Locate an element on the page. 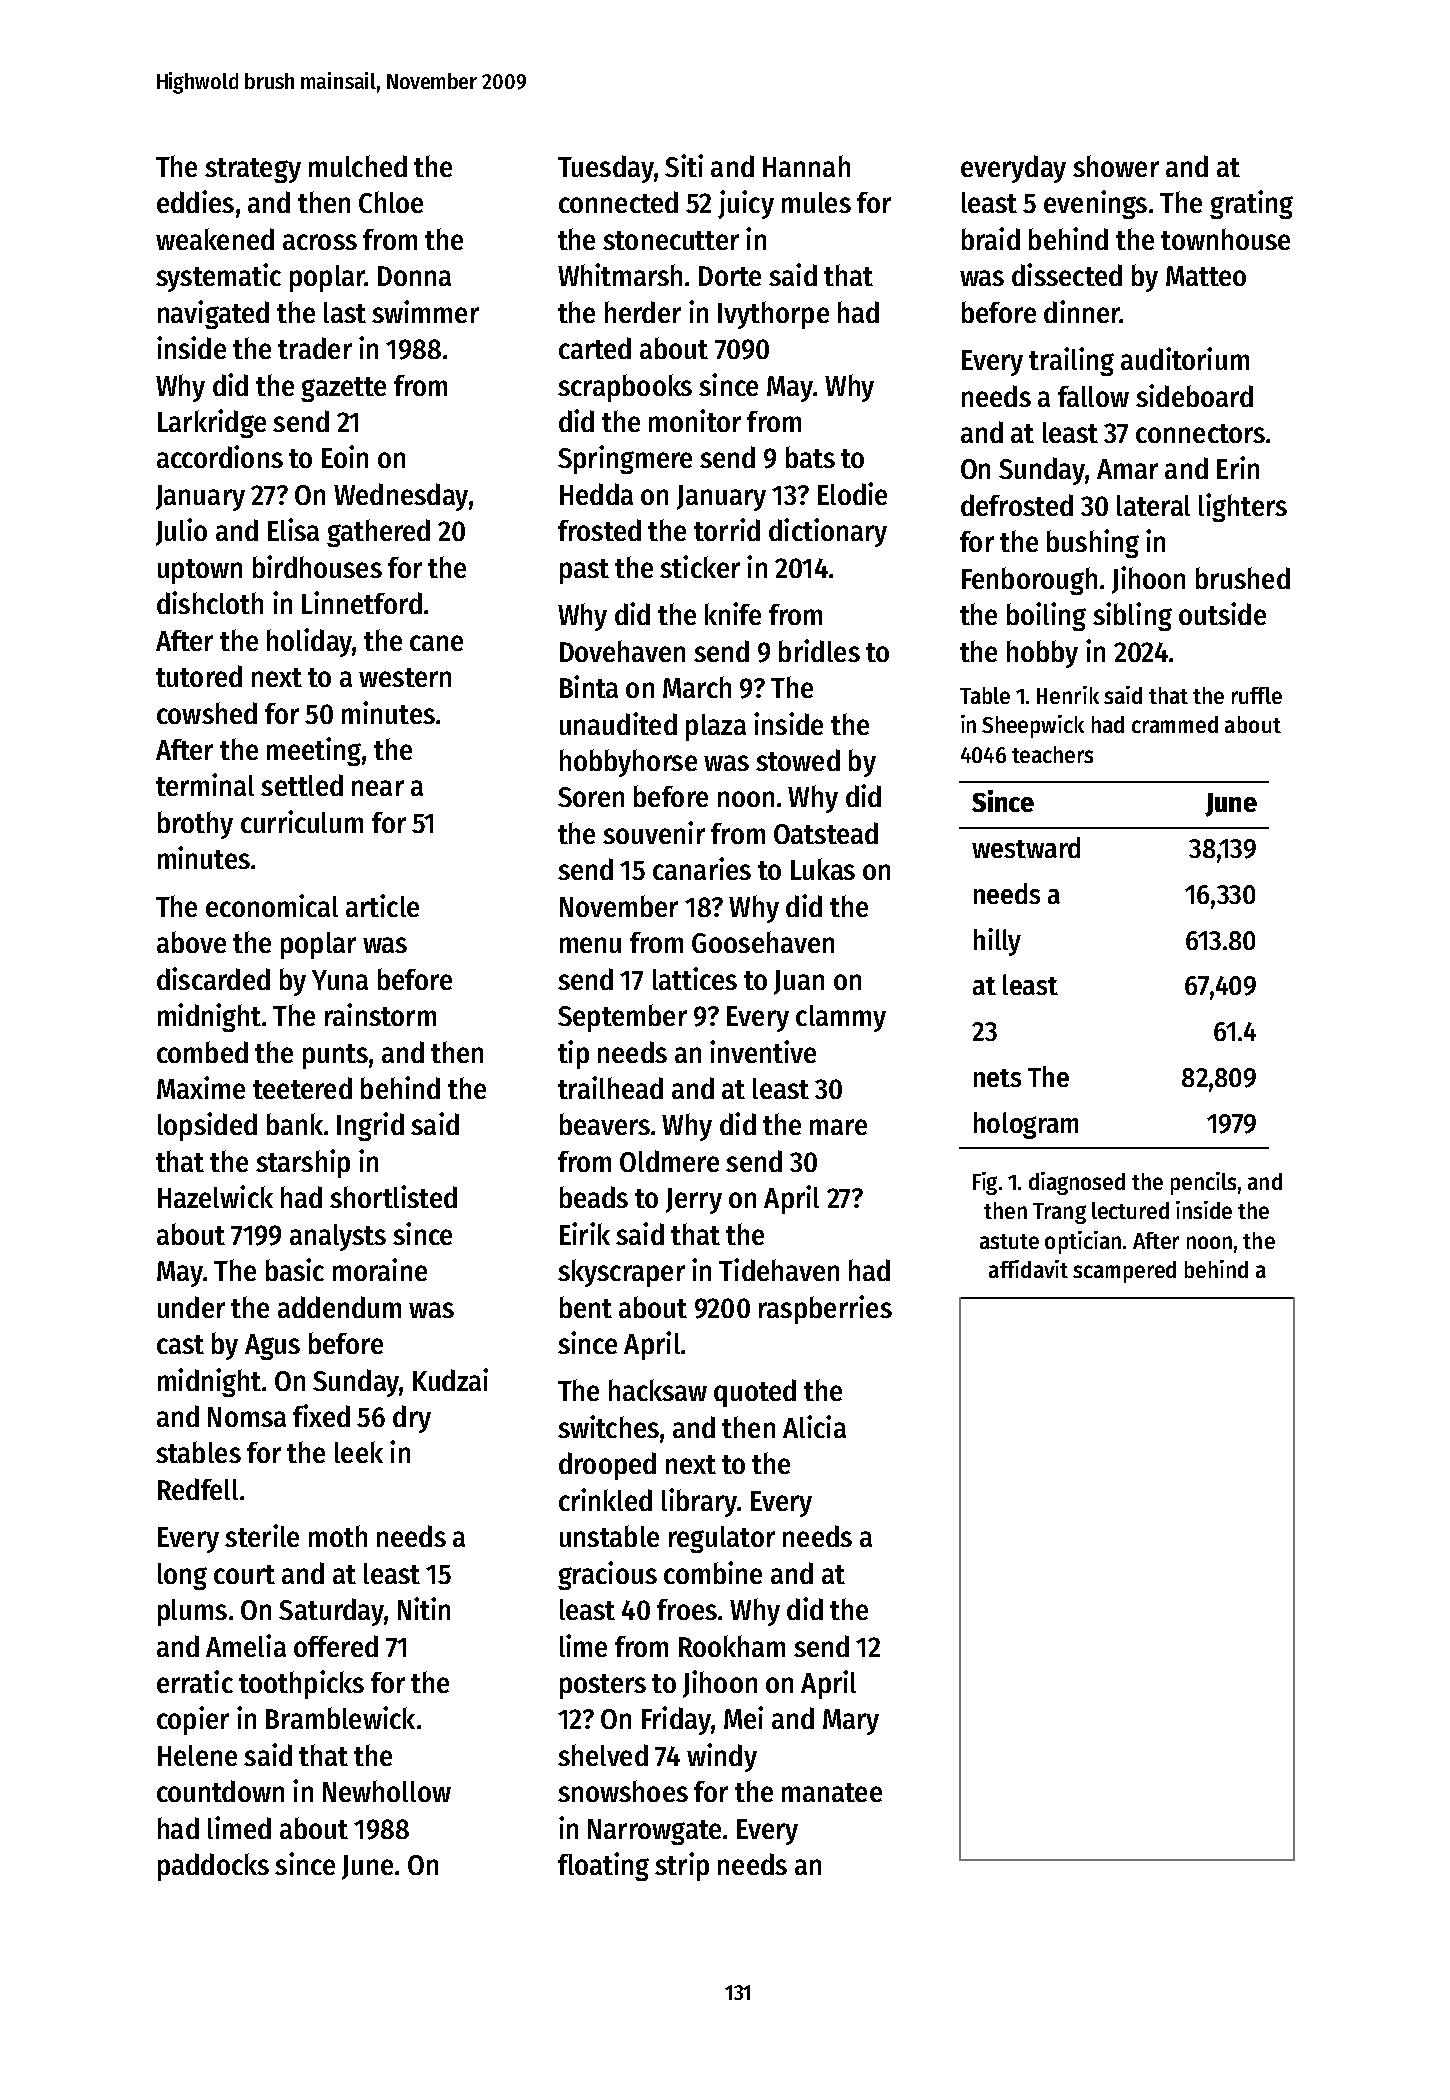  raspberries is located at coordinates (825, 1309).
